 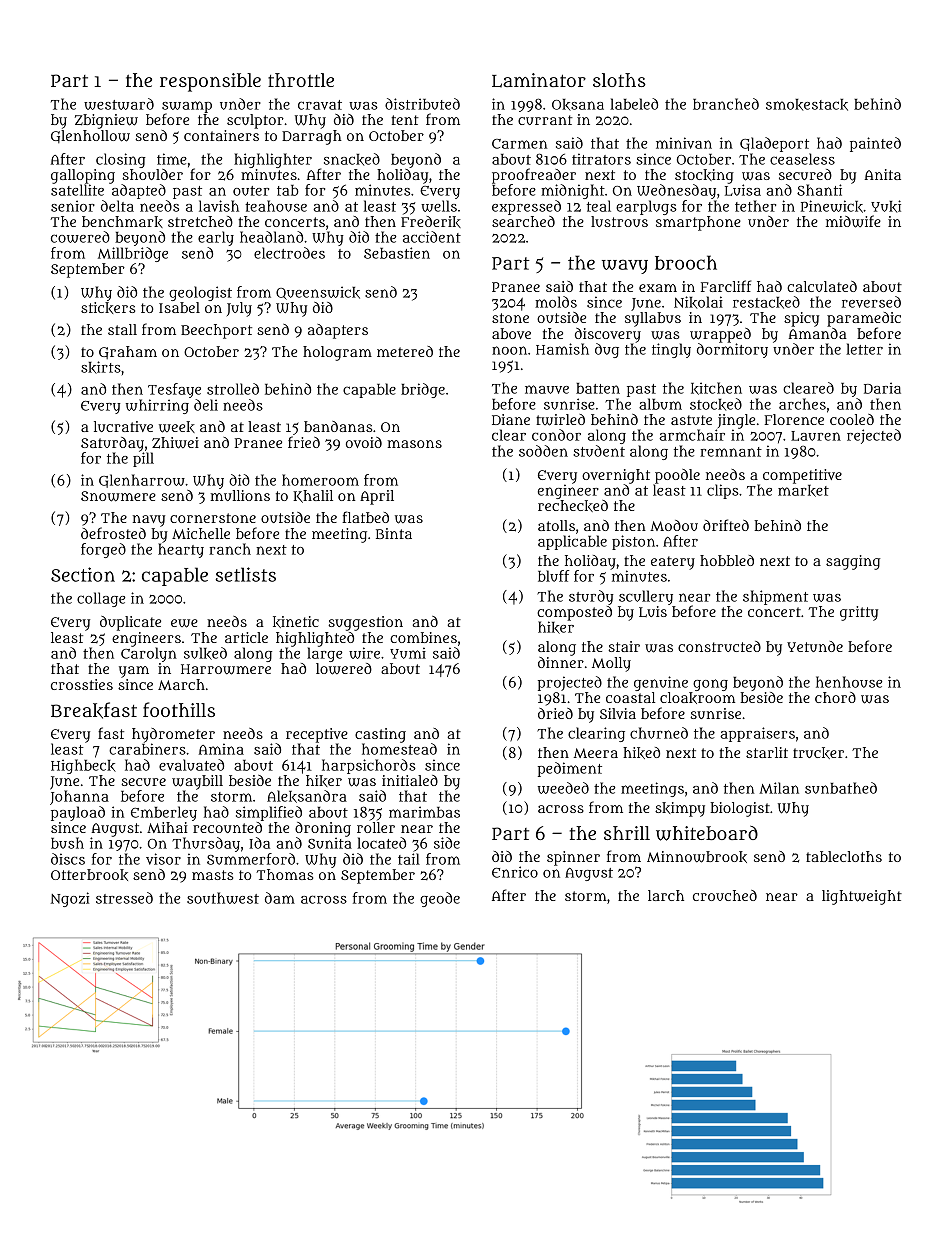 I want to click on geode, so click(x=440, y=899).
